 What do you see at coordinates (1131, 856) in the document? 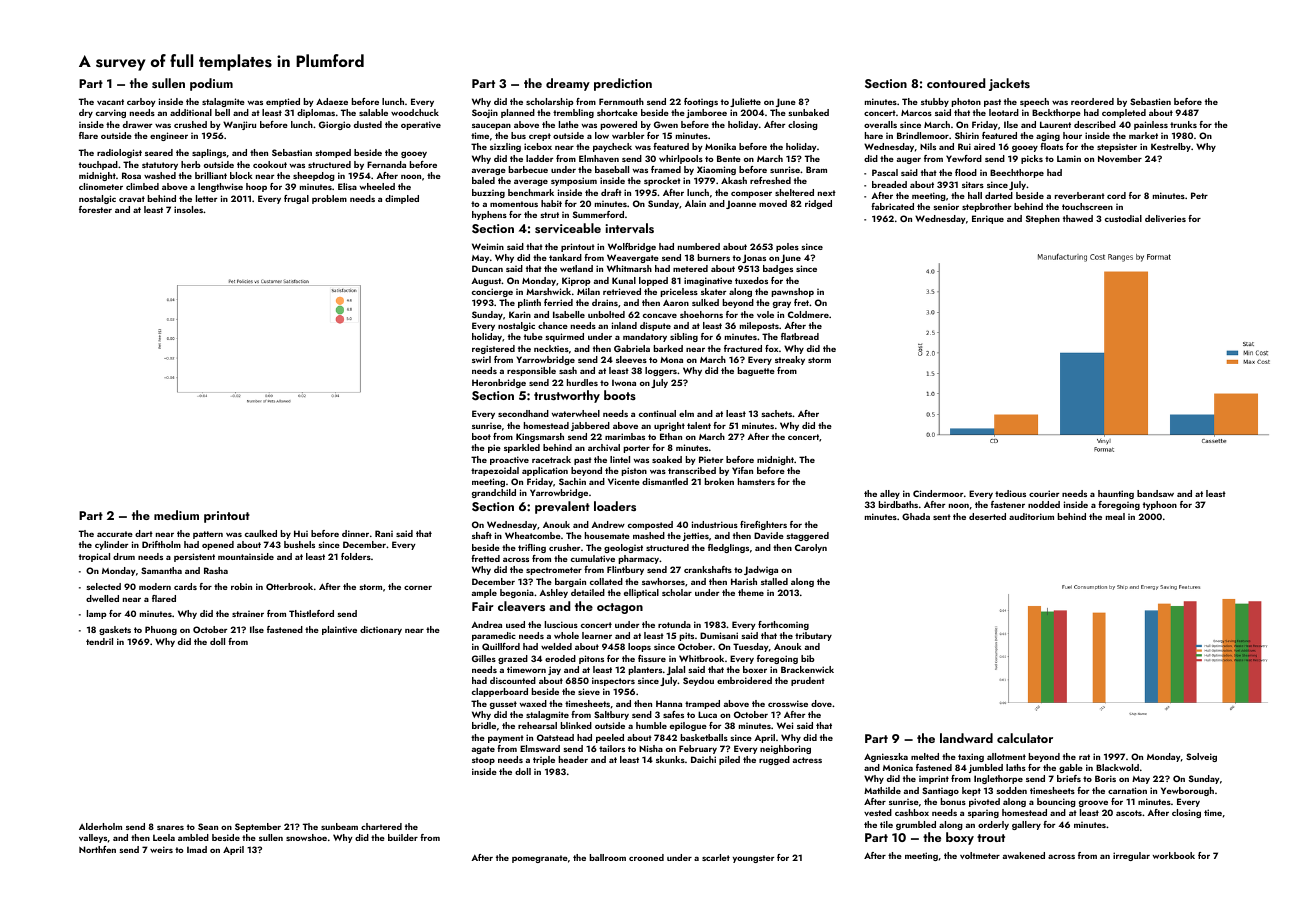
I see `irregular` at bounding box center [1131, 856].
